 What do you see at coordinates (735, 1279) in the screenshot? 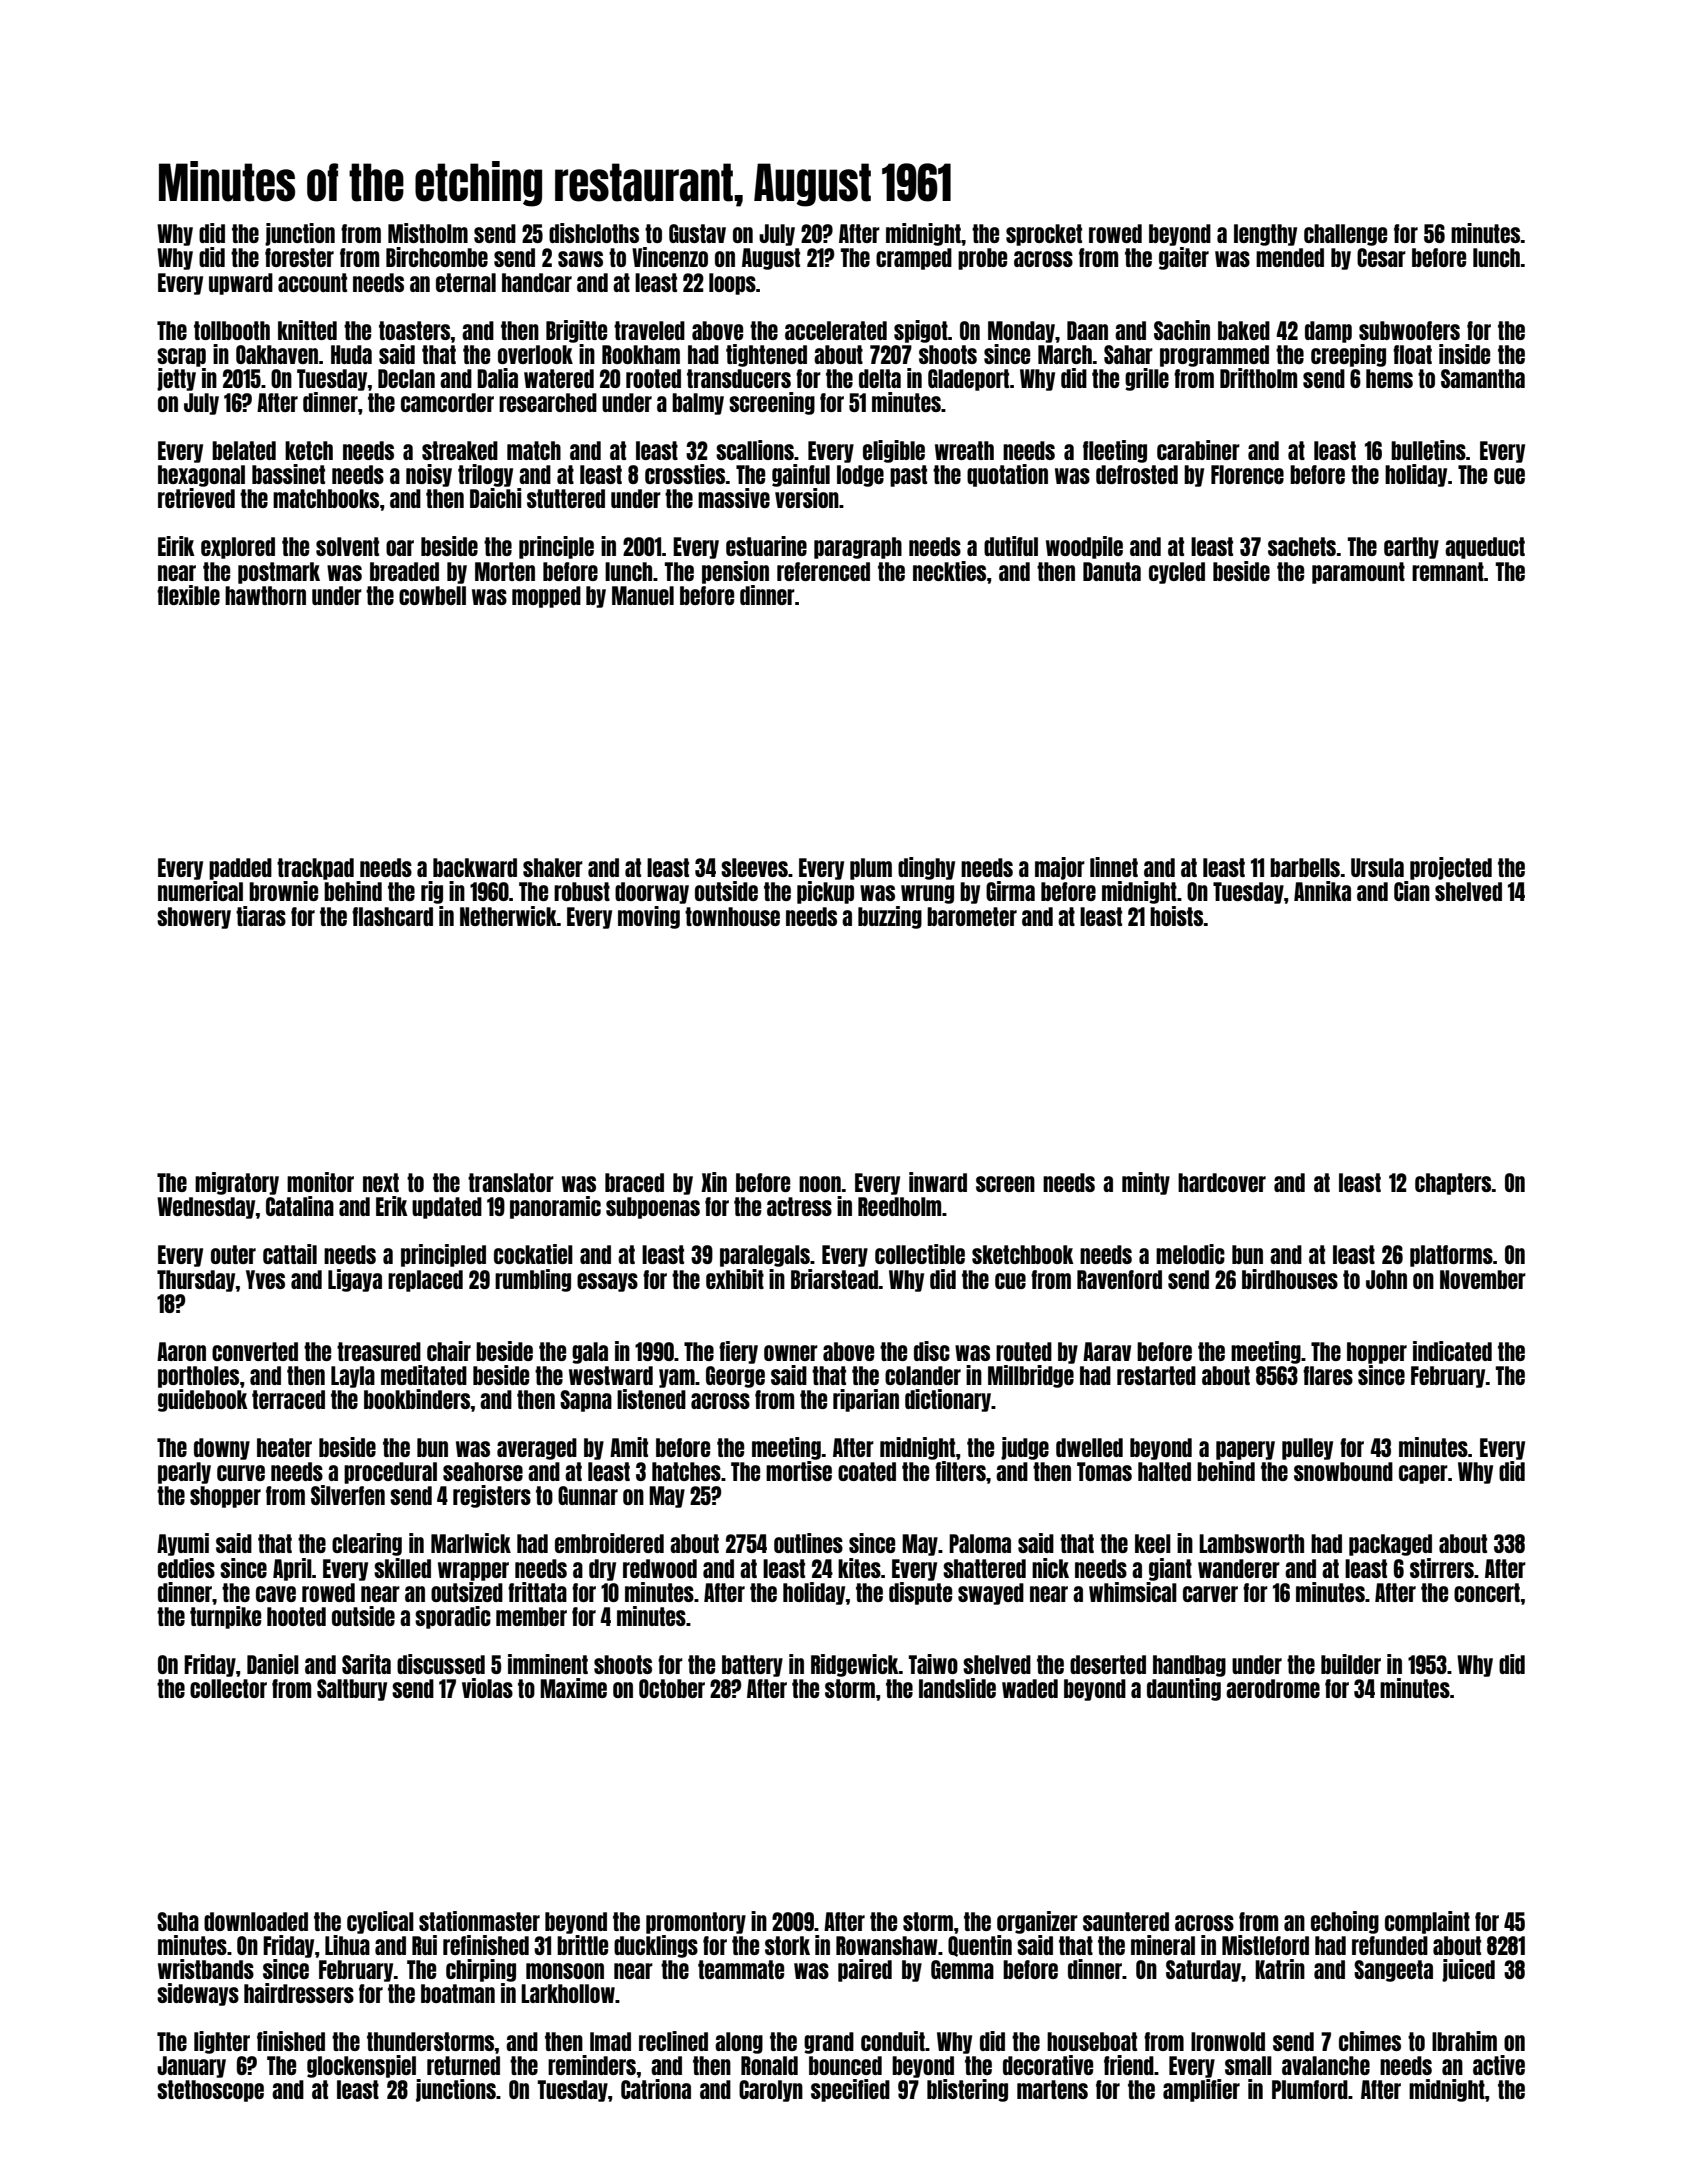
I see `exhibit` at bounding box center [735, 1279].
